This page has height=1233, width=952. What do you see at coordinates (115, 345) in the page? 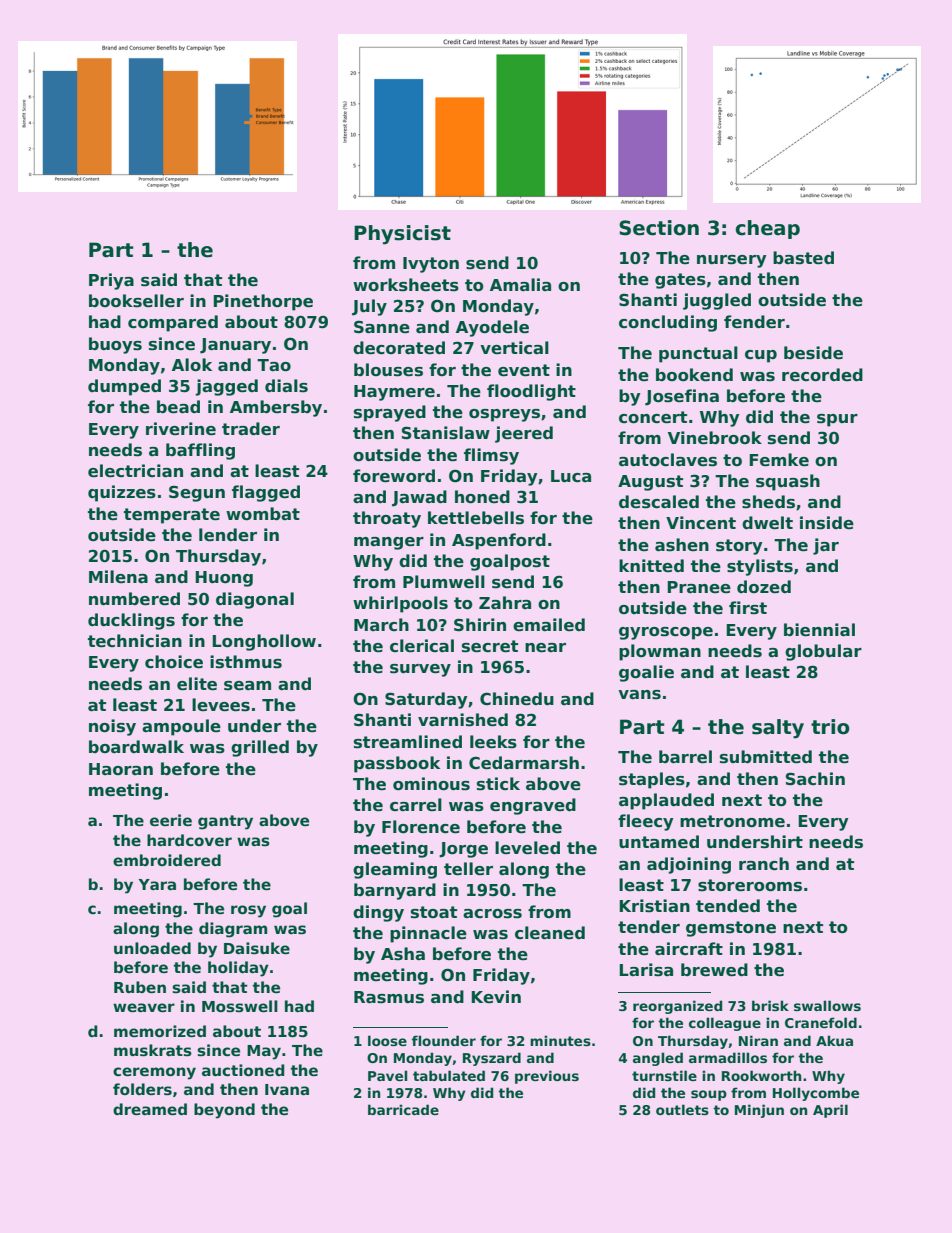
I see `buoys` at bounding box center [115, 345].
